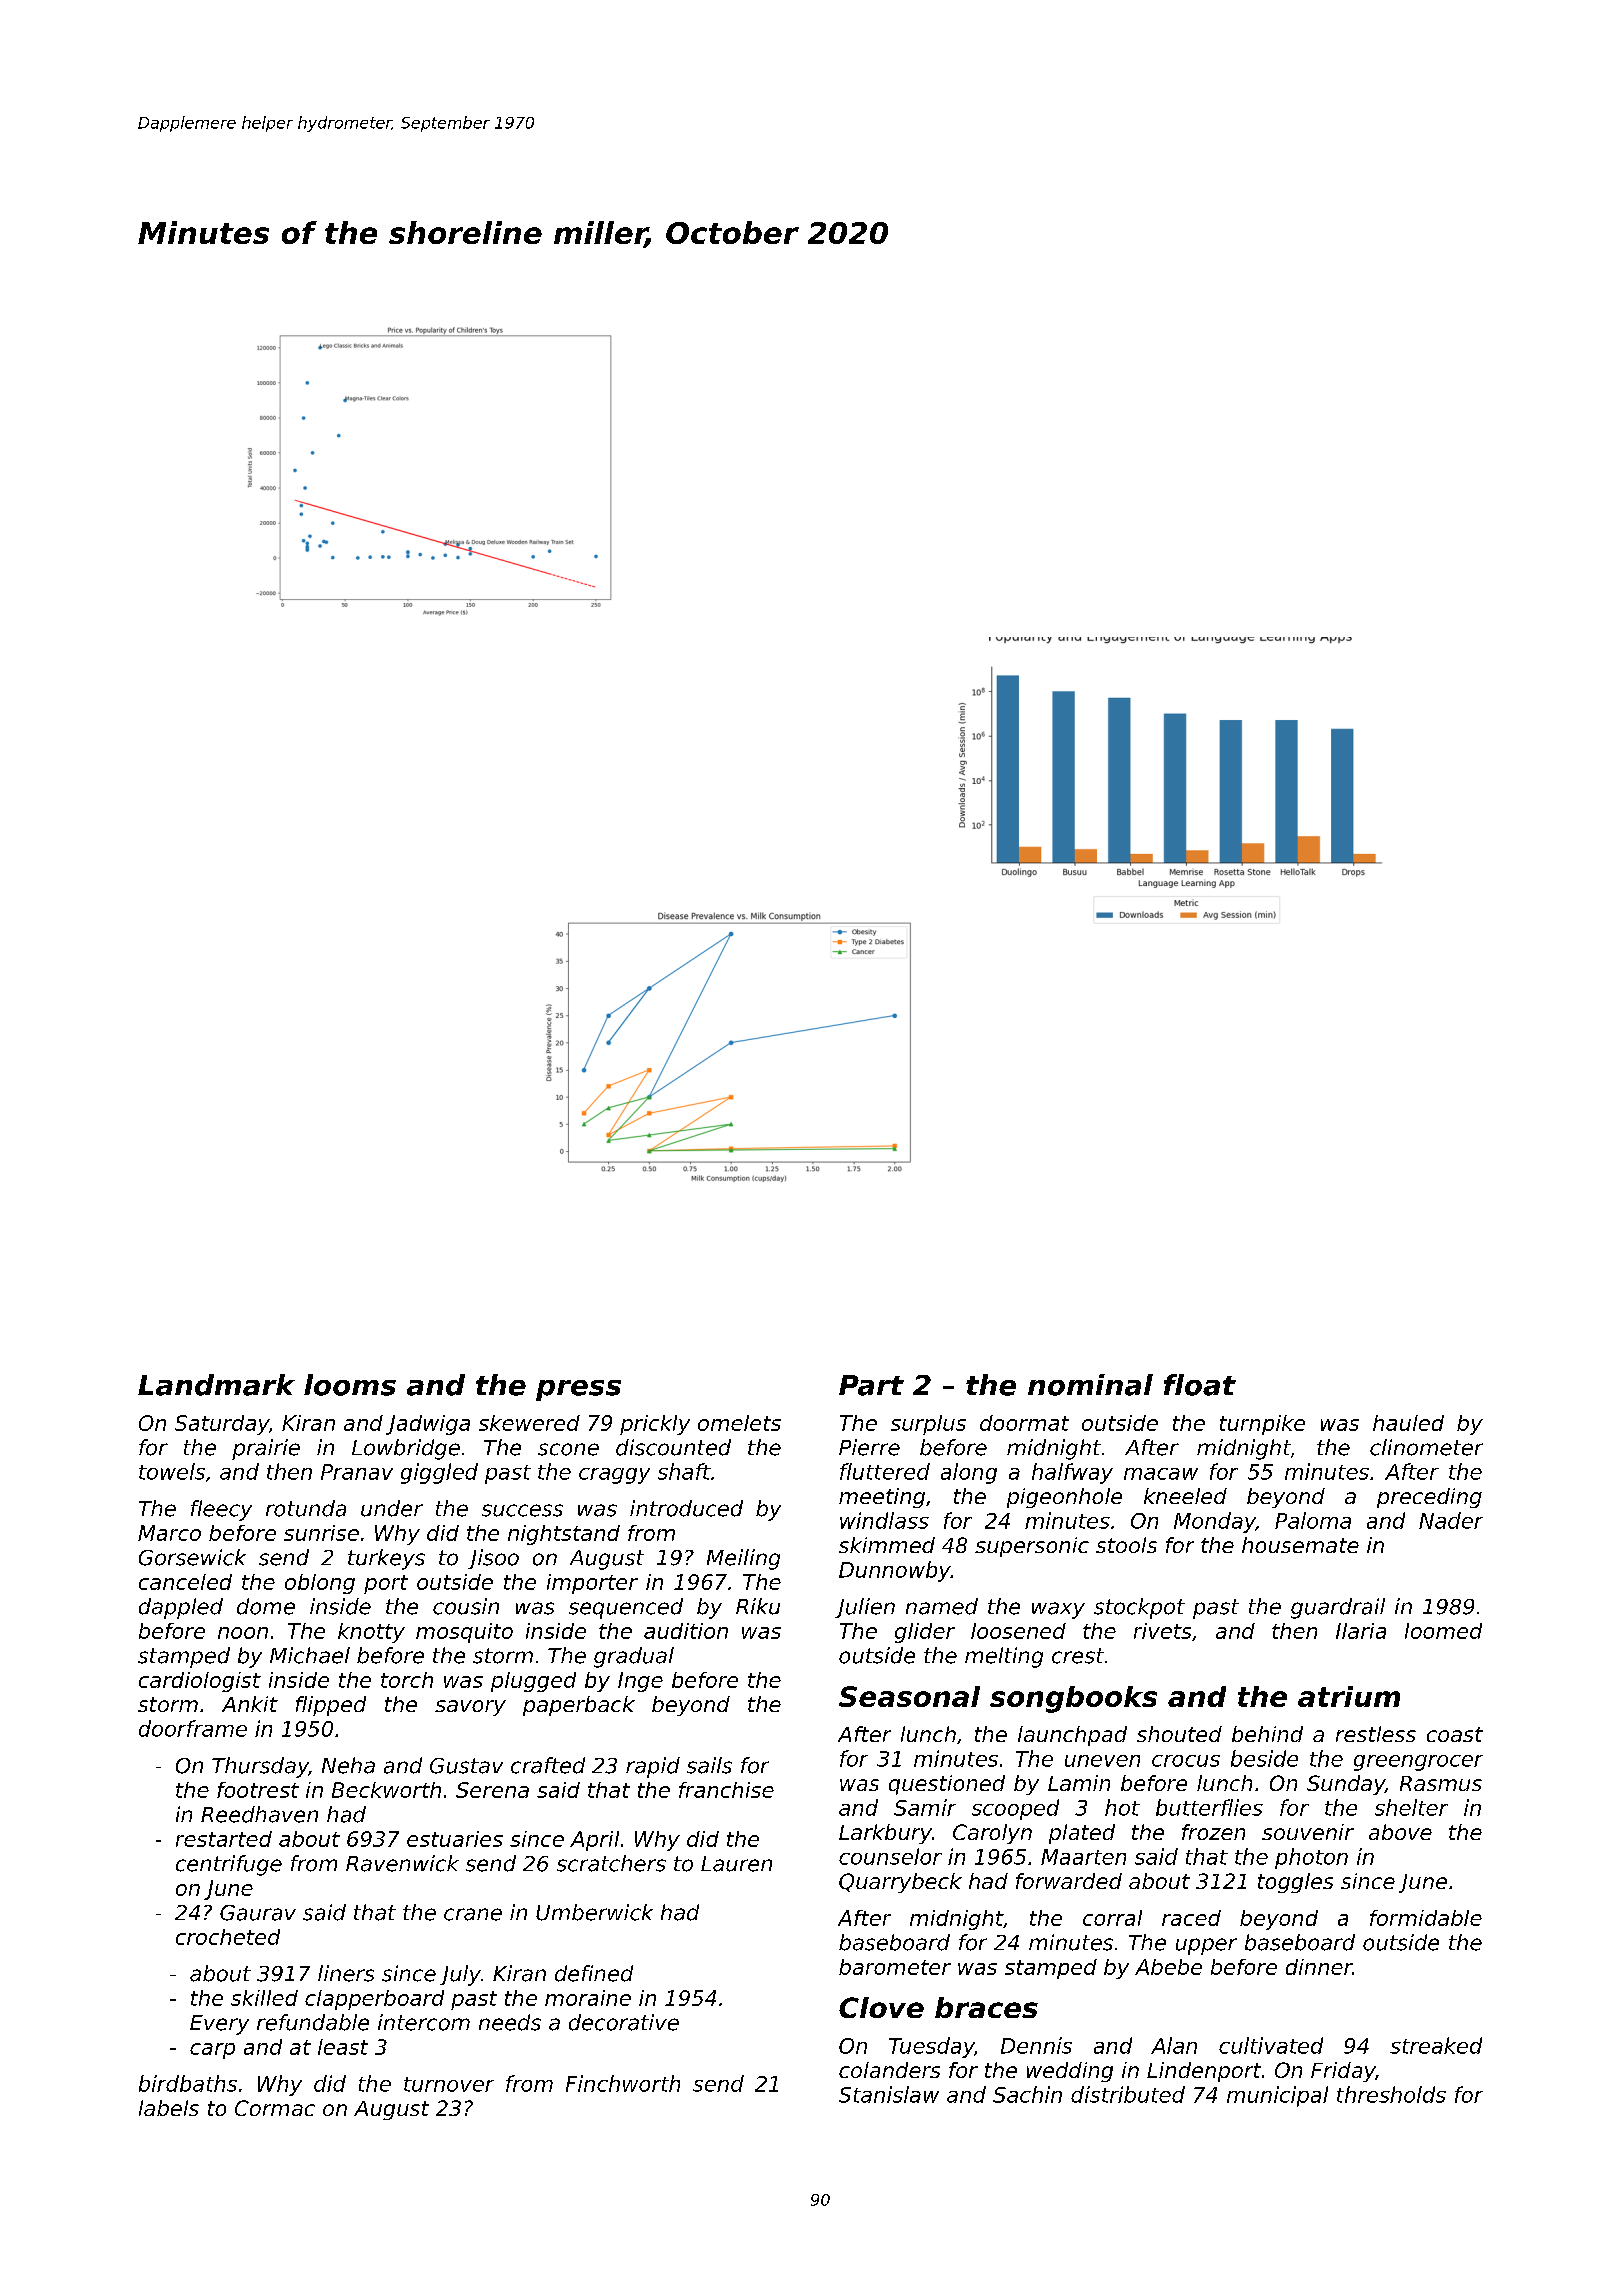 Image resolution: width=1620 pixels, height=2292 pixels. What do you see at coordinates (193, 1728) in the screenshot?
I see `doorframe` at bounding box center [193, 1728].
